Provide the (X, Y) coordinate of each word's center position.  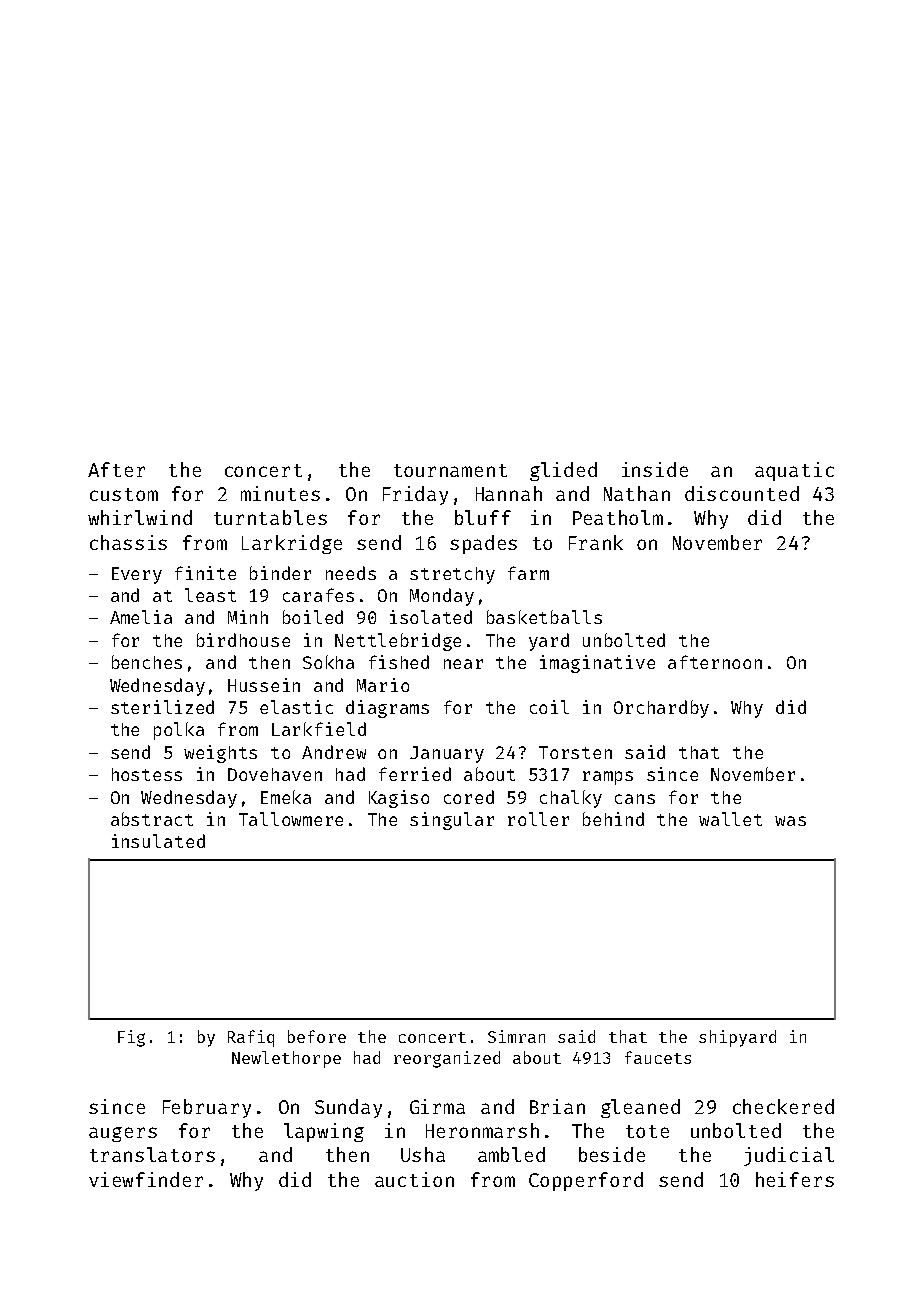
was (790, 821)
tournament (450, 470)
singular (452, 821)
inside (655, 469)
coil (549, 707)
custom (124, 494)
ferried (415, 774)
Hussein (264, 685)
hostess (147, 774)
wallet (730, 819)
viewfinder (146, 1179)
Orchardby (661, 709)
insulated (158, 841)
